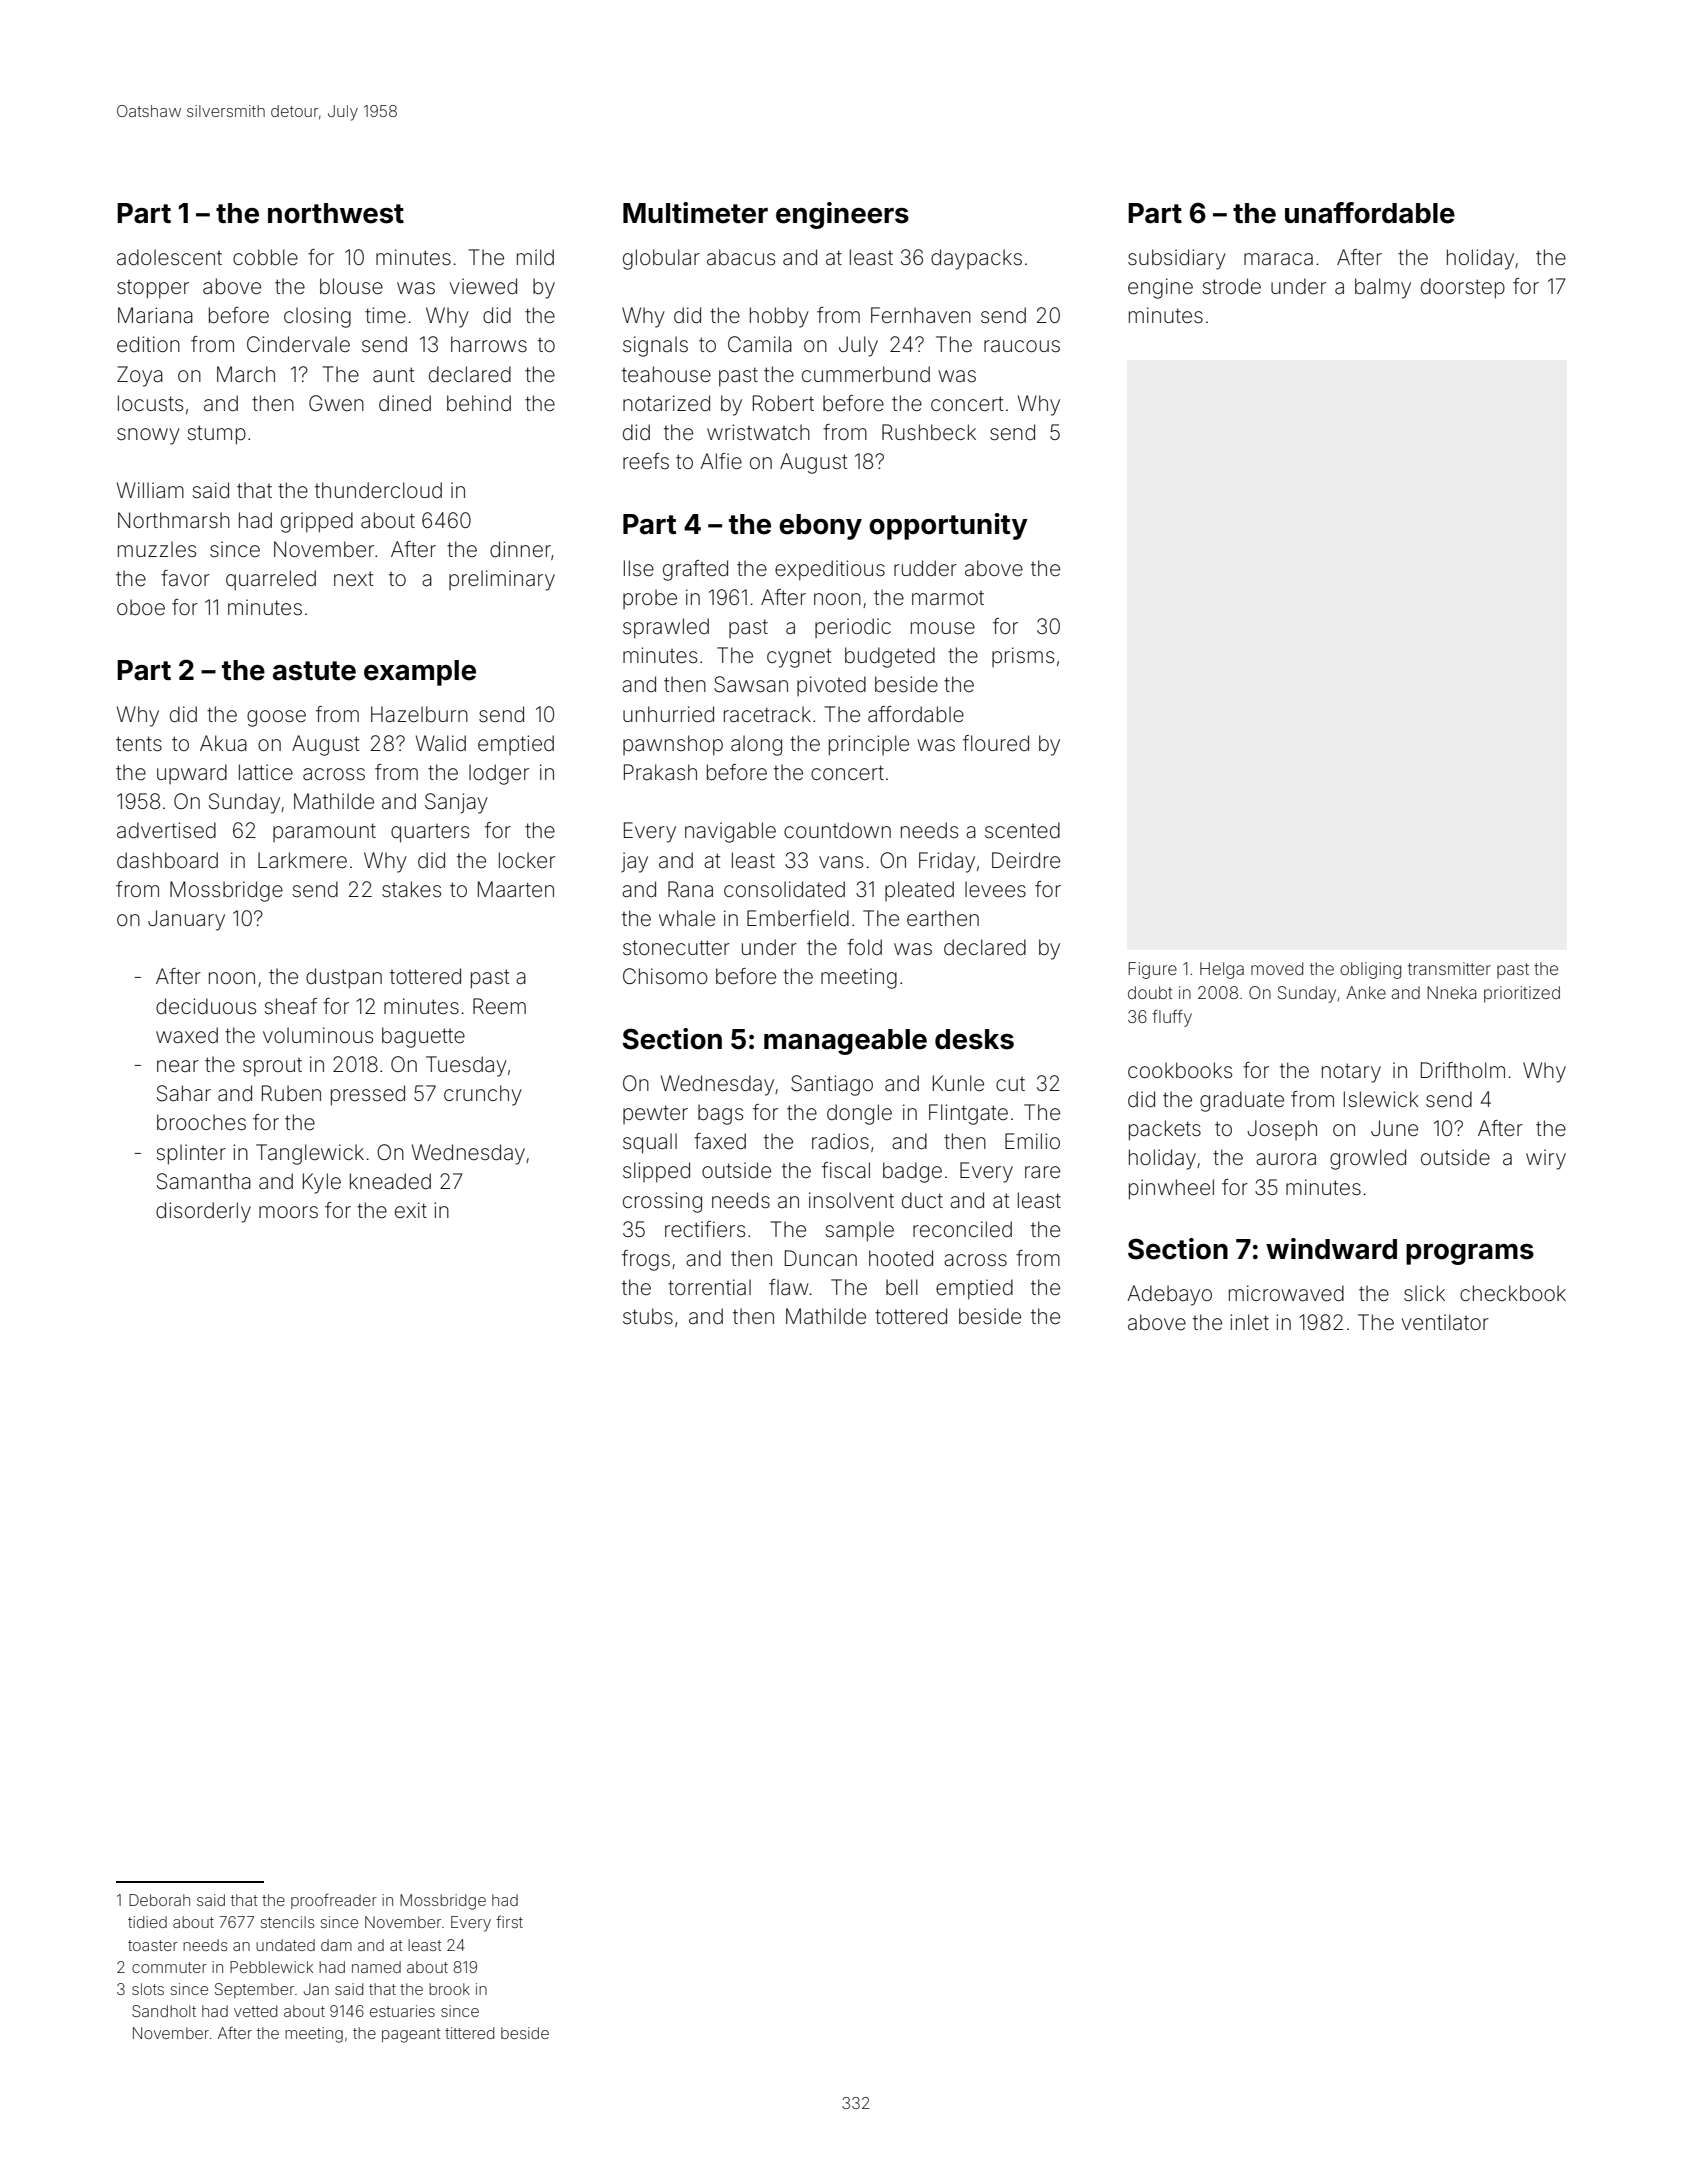 This page has height=2178, width=1683. Describe the element at coordinates (648, 1316) in the page. I see `stubs` at that location.
